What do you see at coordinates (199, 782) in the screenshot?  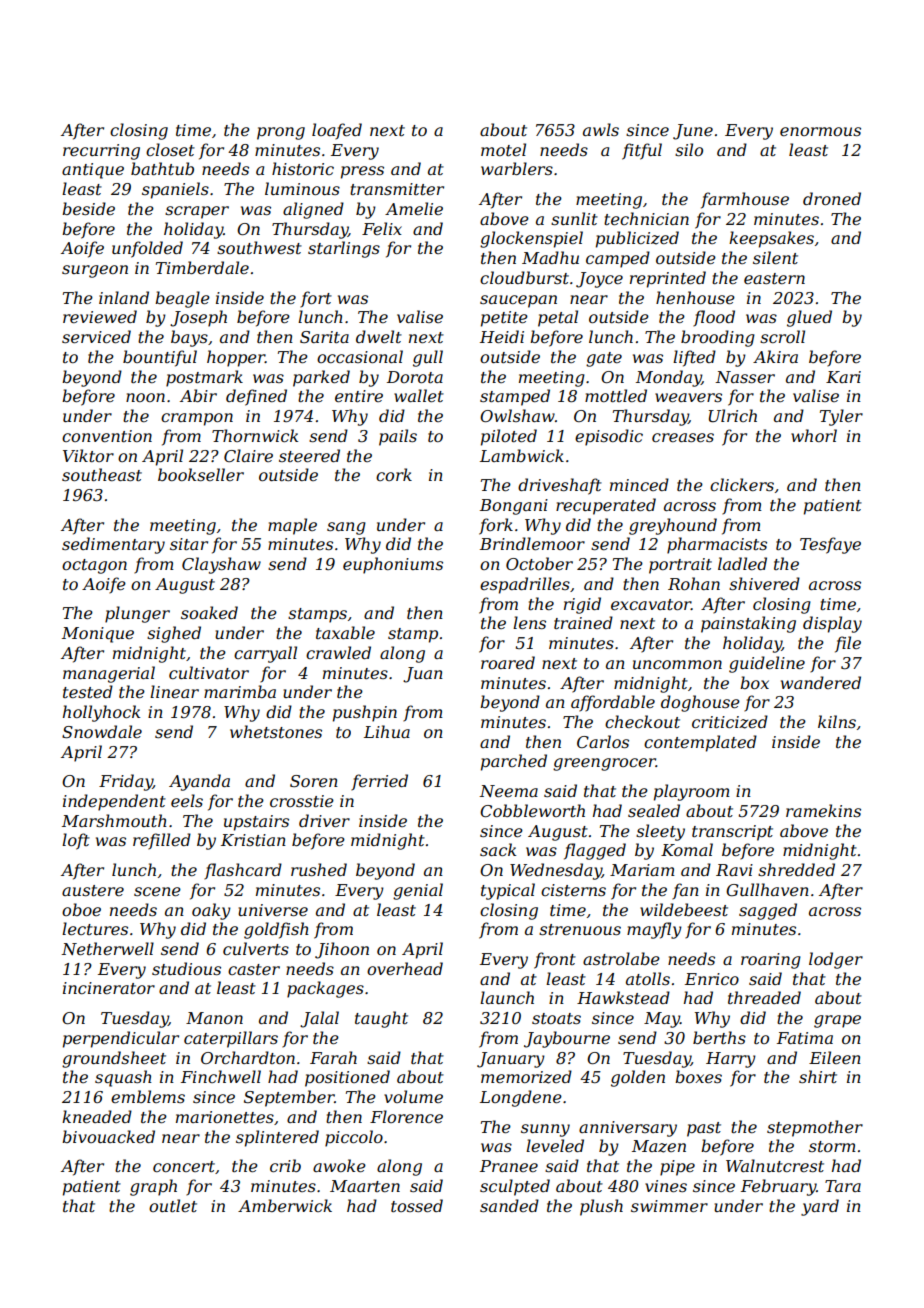 I see `Ayanda` at bounding box center [199, 782].
